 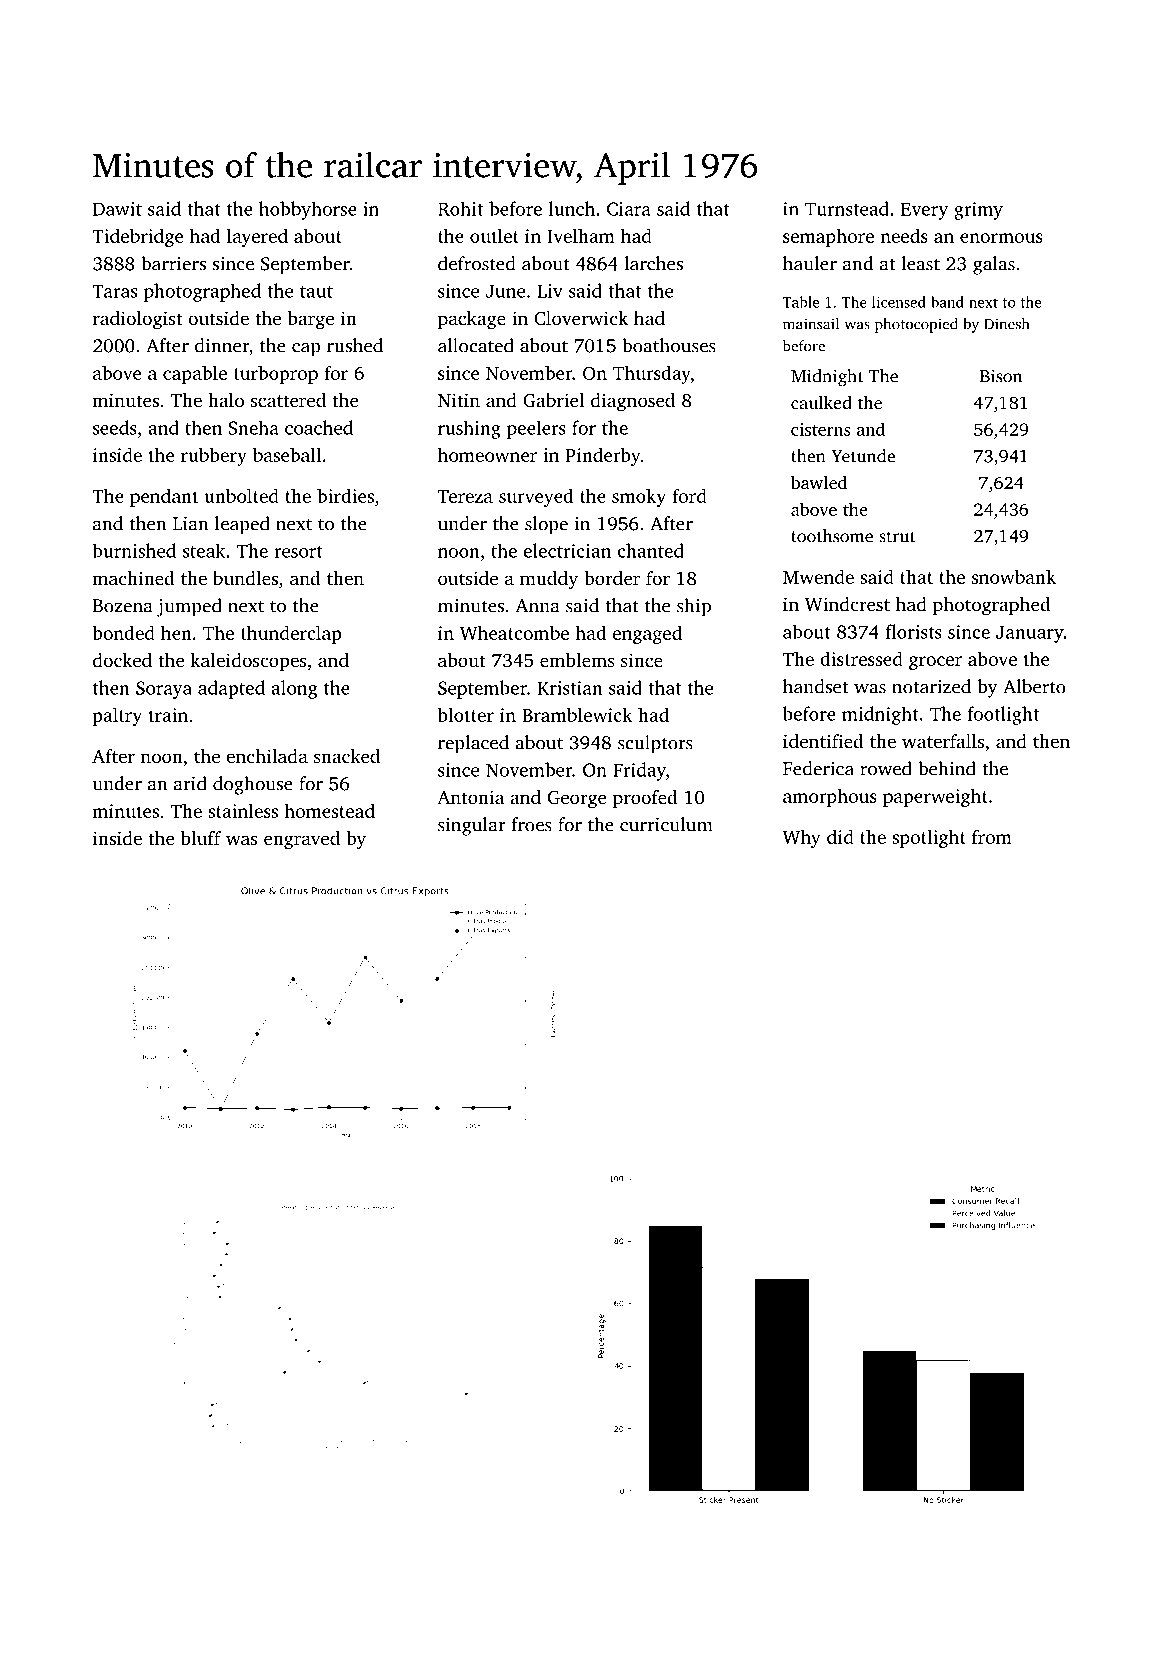 I want to click on Sneha, so click(x=253, y=427).
